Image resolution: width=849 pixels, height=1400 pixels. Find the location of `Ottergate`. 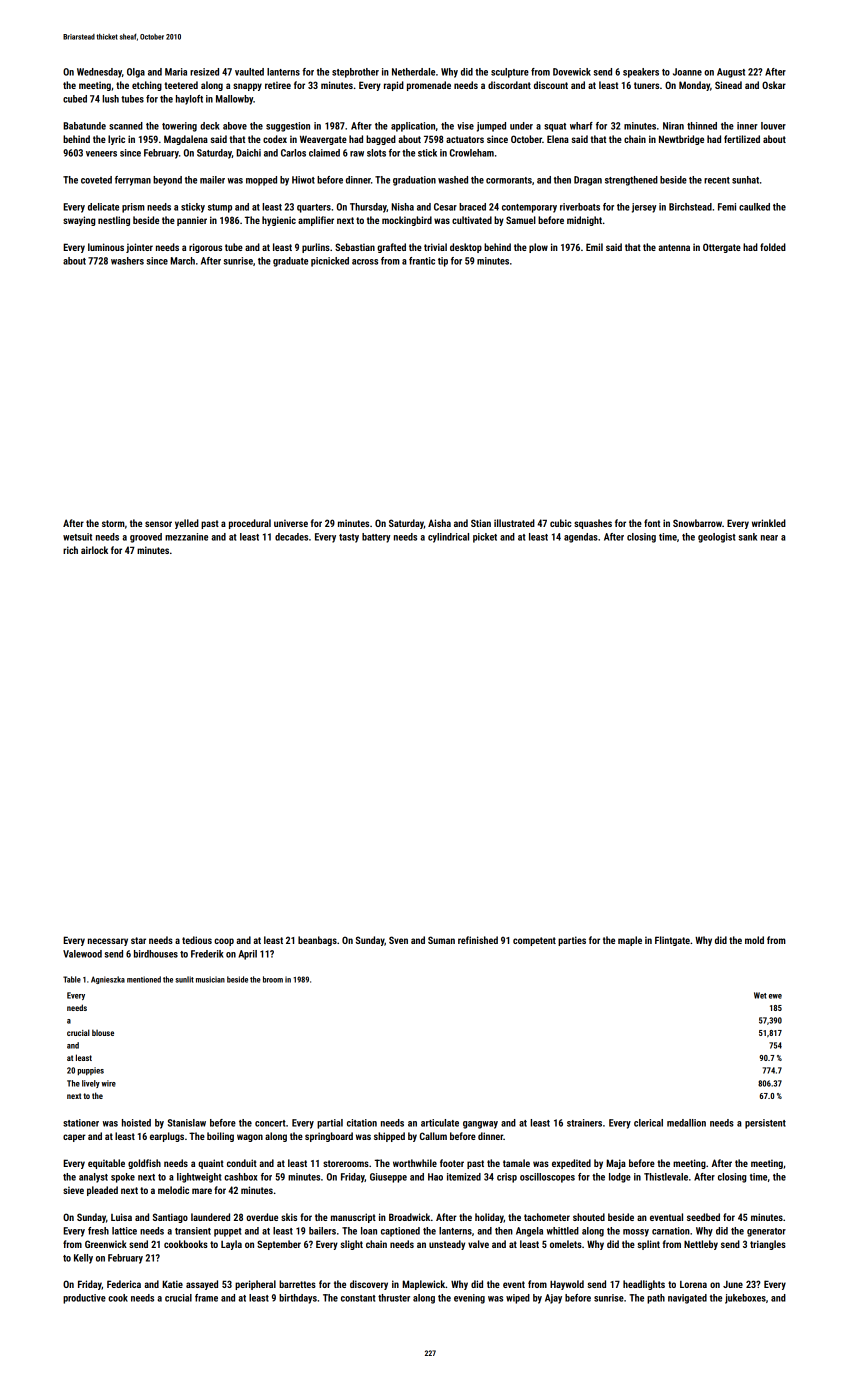

Ottergate is located at coordinates (722, 248).
